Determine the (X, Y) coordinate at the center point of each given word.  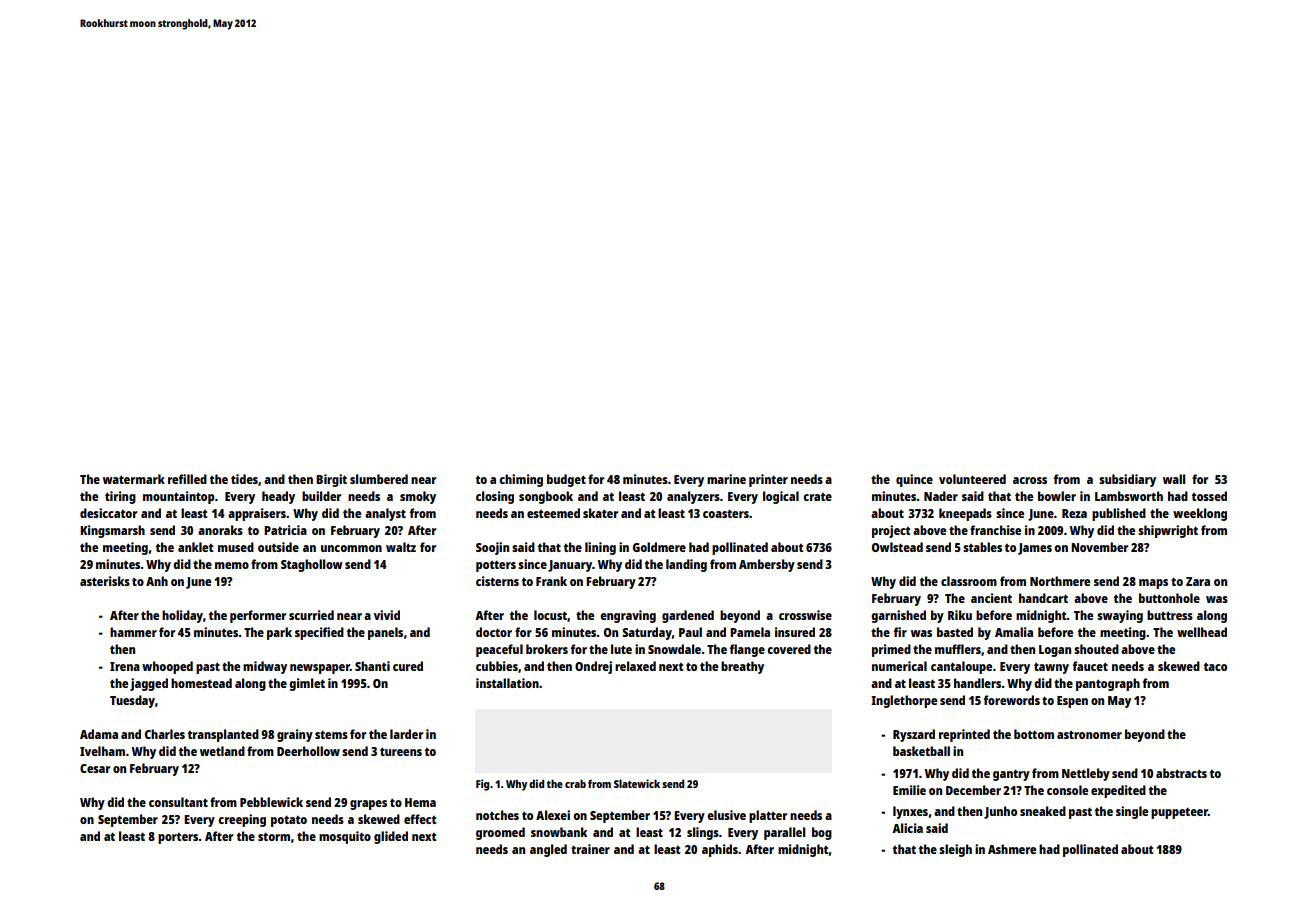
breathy (742, 667)
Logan (1055, 651)
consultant (178, 802)
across (1030, 480)
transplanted (223, 735)
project (891, 531)
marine (726, 479)
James (1035, 549)
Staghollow (312, 565)
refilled (187, 479)
